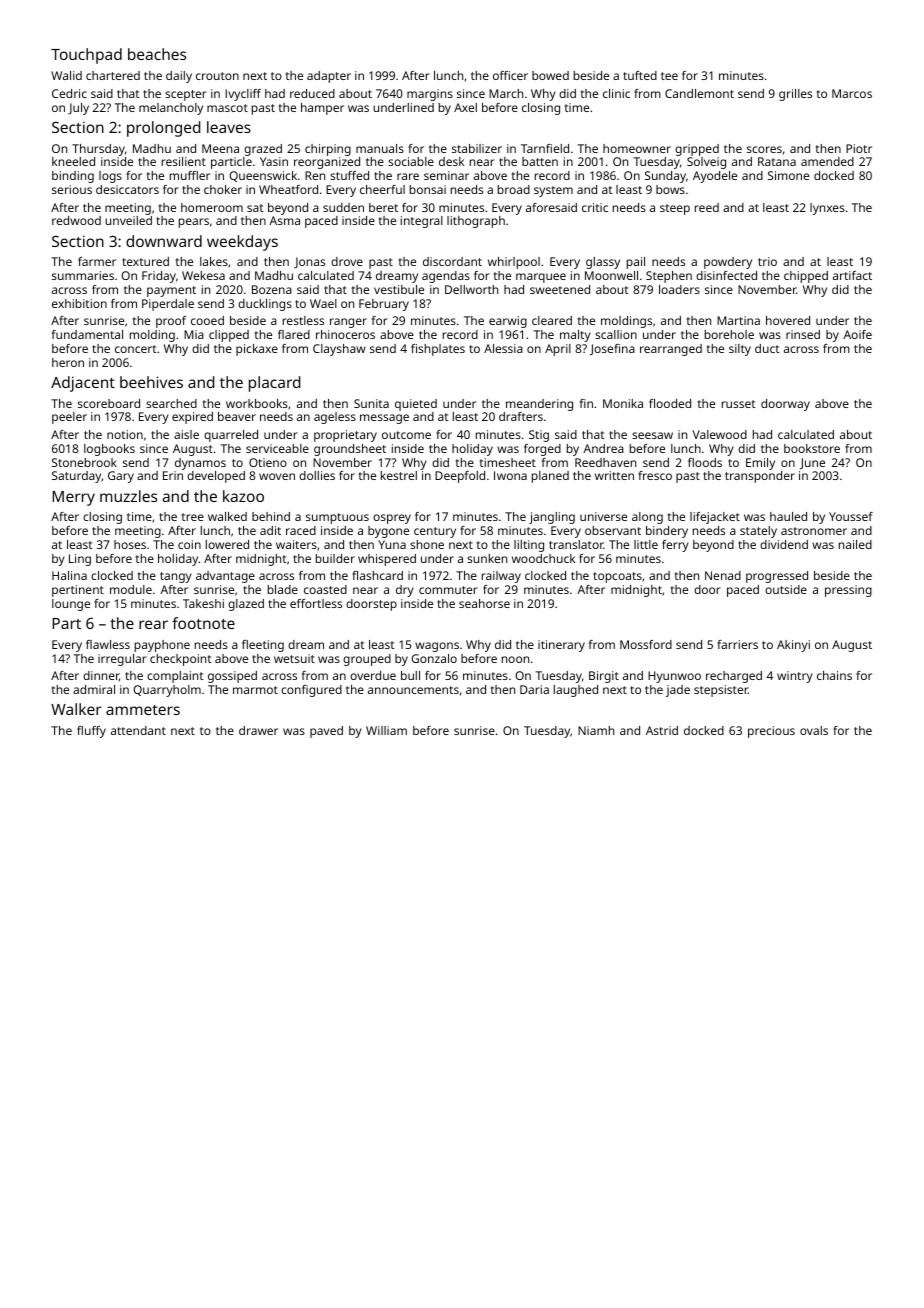  I want to click on Akinyi, so click(793, 646).
